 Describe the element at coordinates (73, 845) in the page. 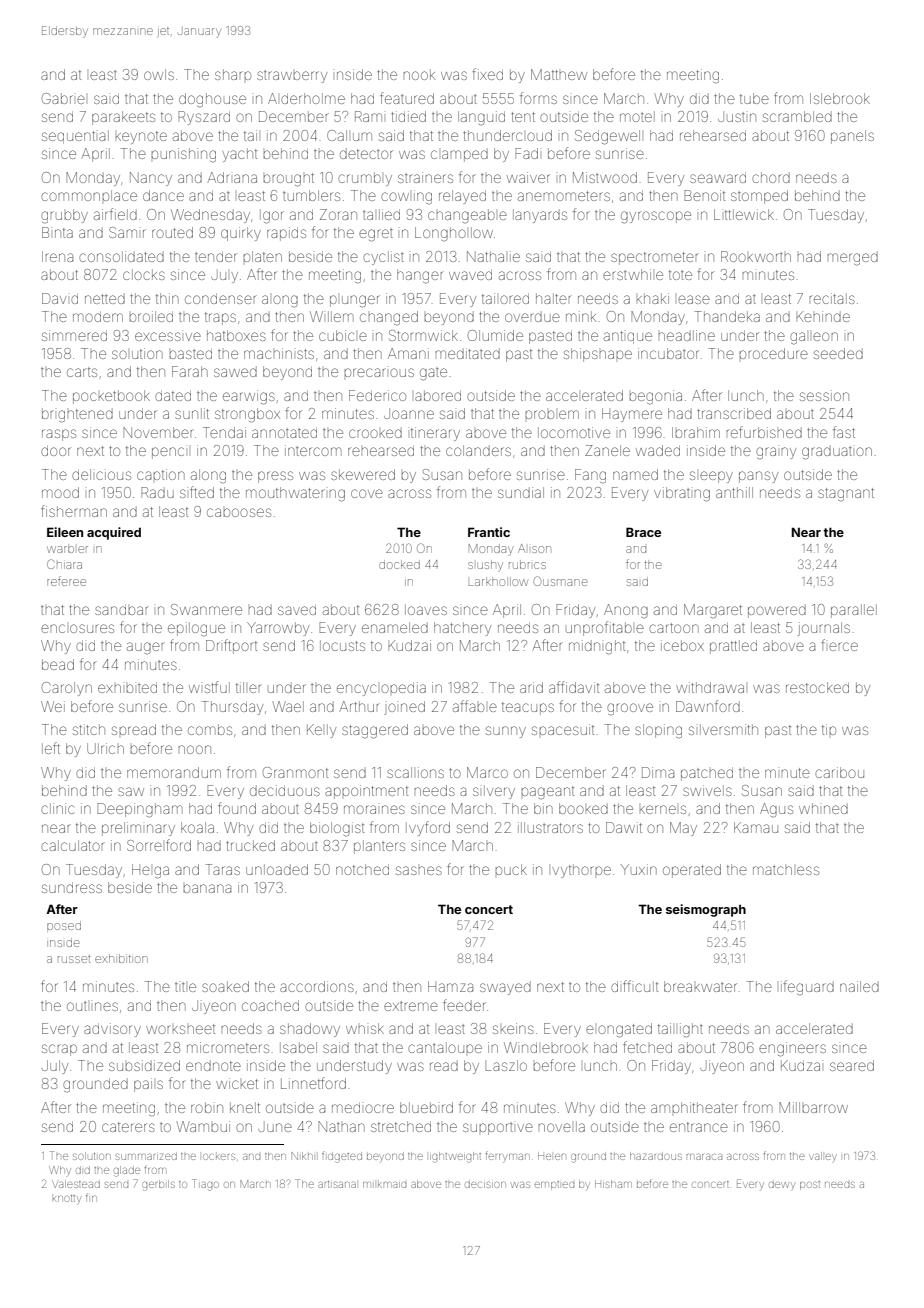

I see `calculator` at that location.
